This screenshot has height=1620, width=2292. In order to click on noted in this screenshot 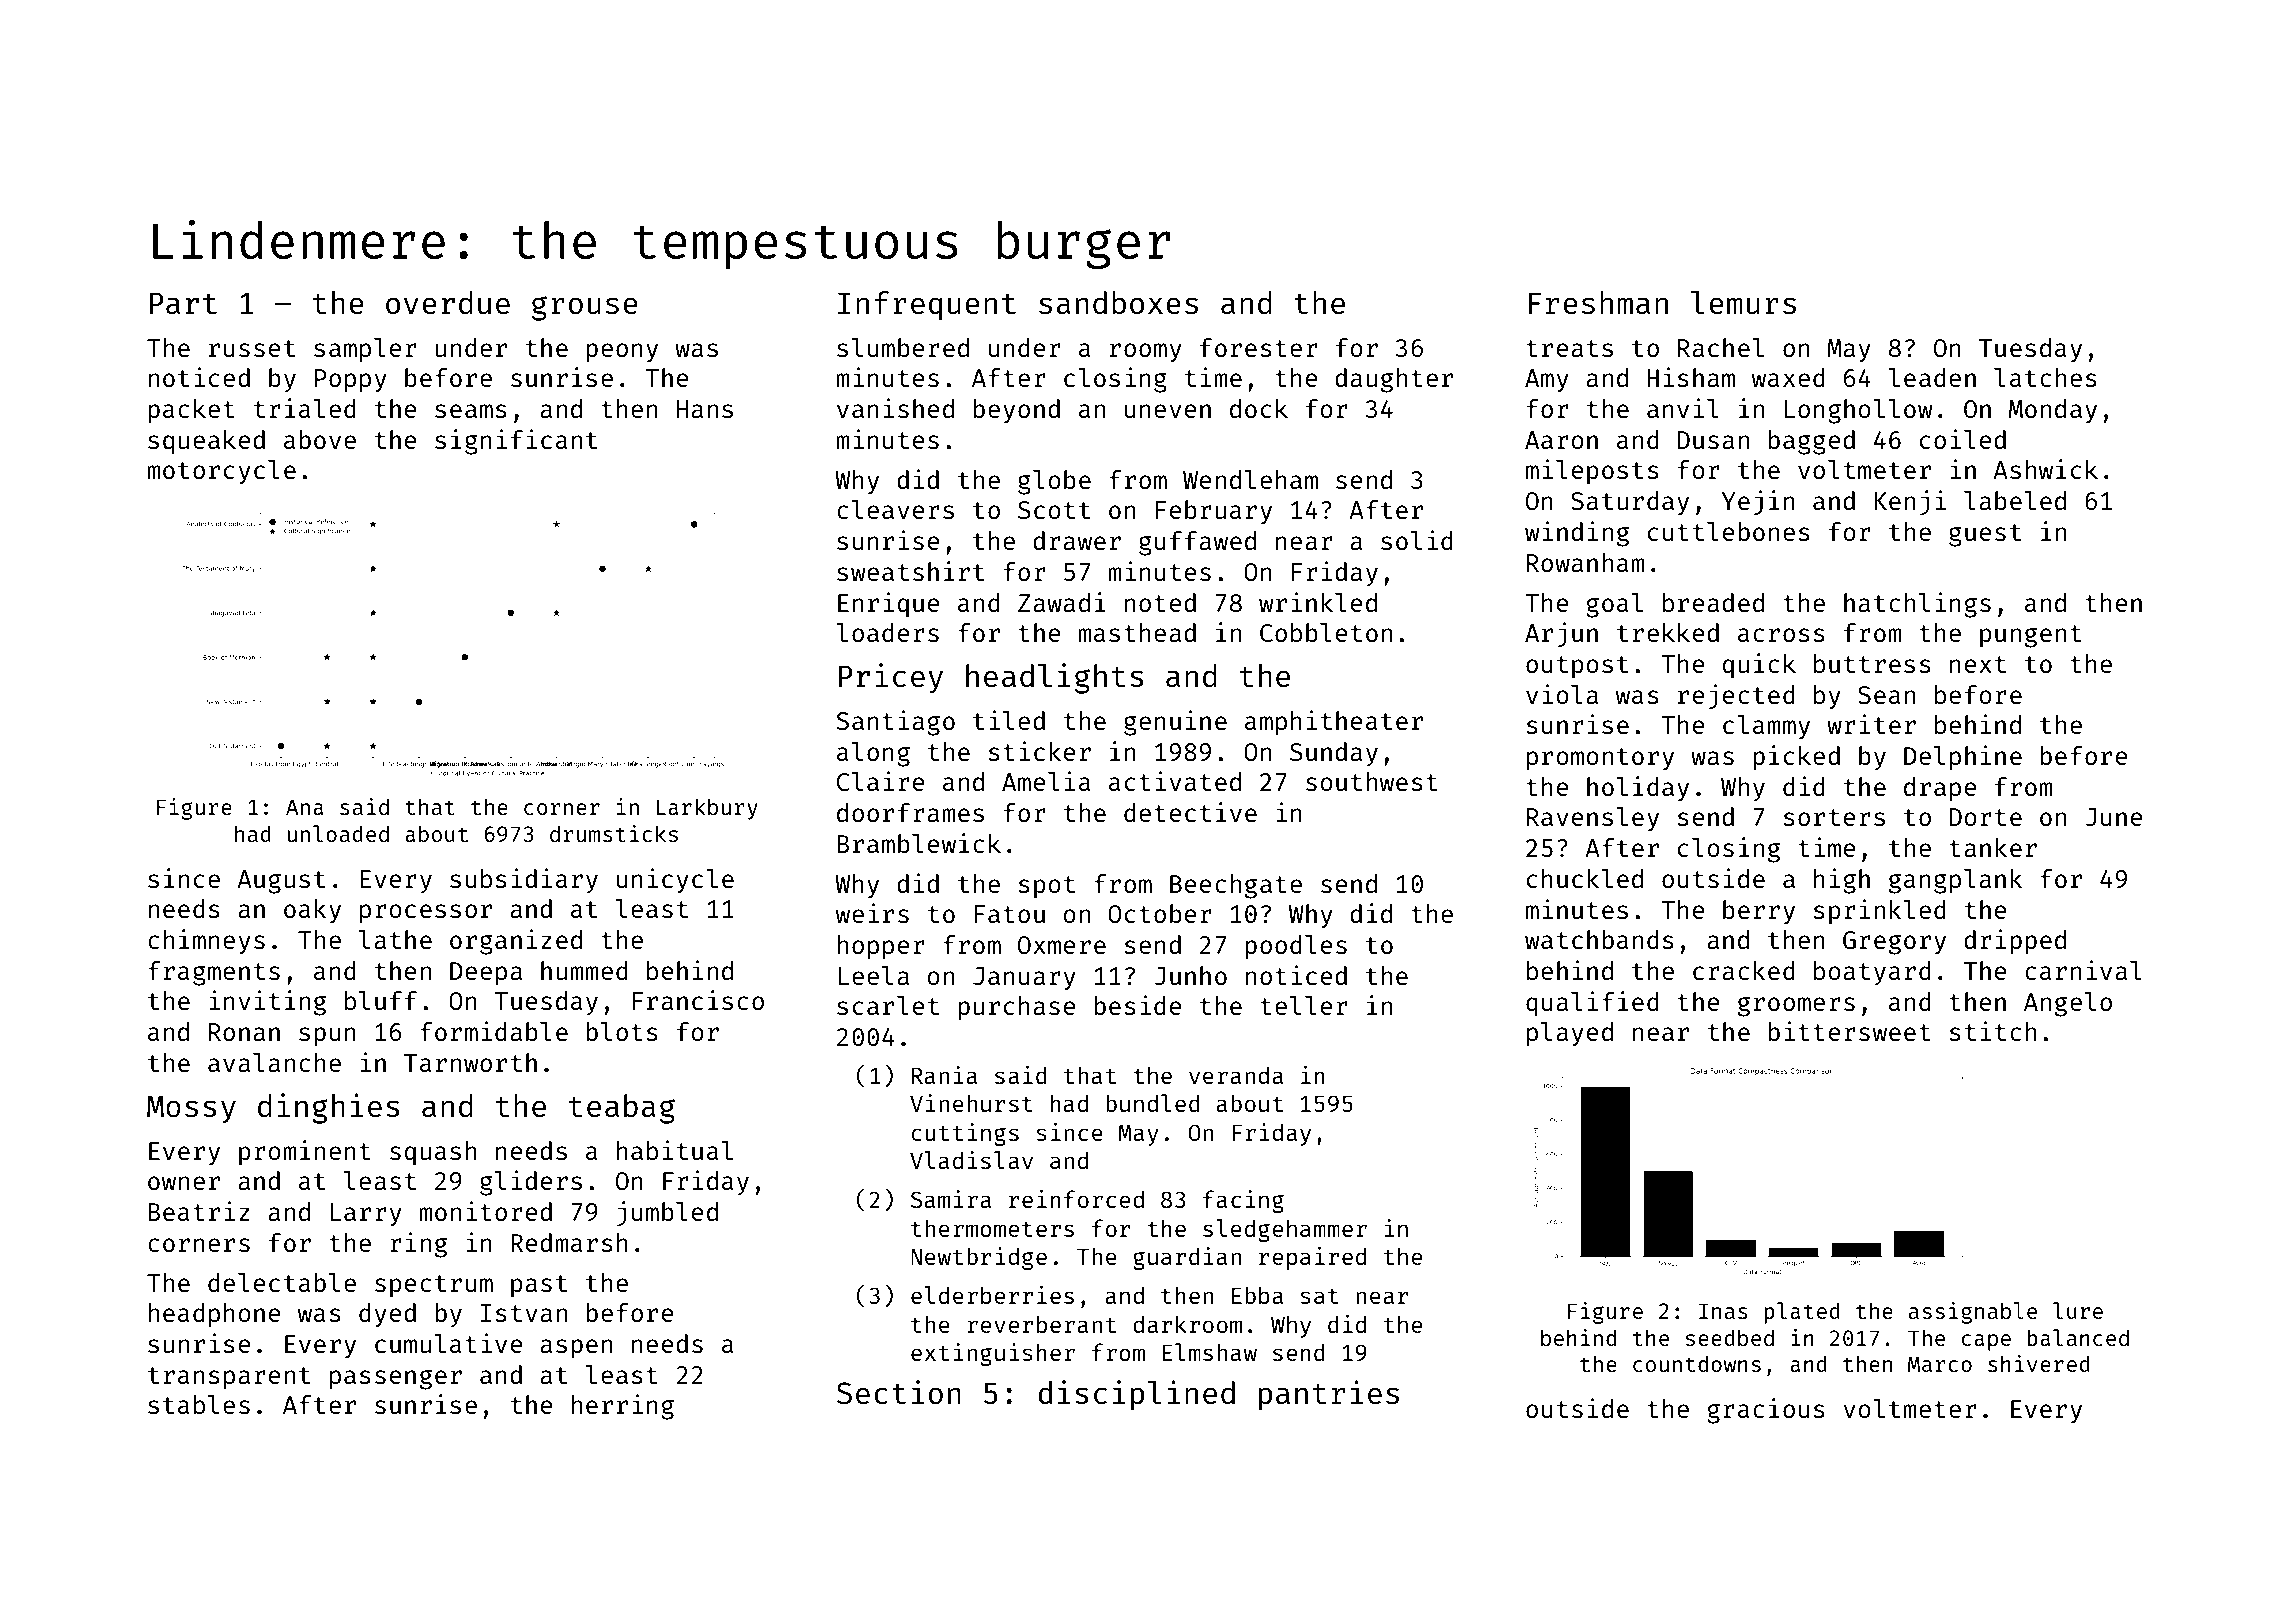, I will do `click(1160, 602)`.
